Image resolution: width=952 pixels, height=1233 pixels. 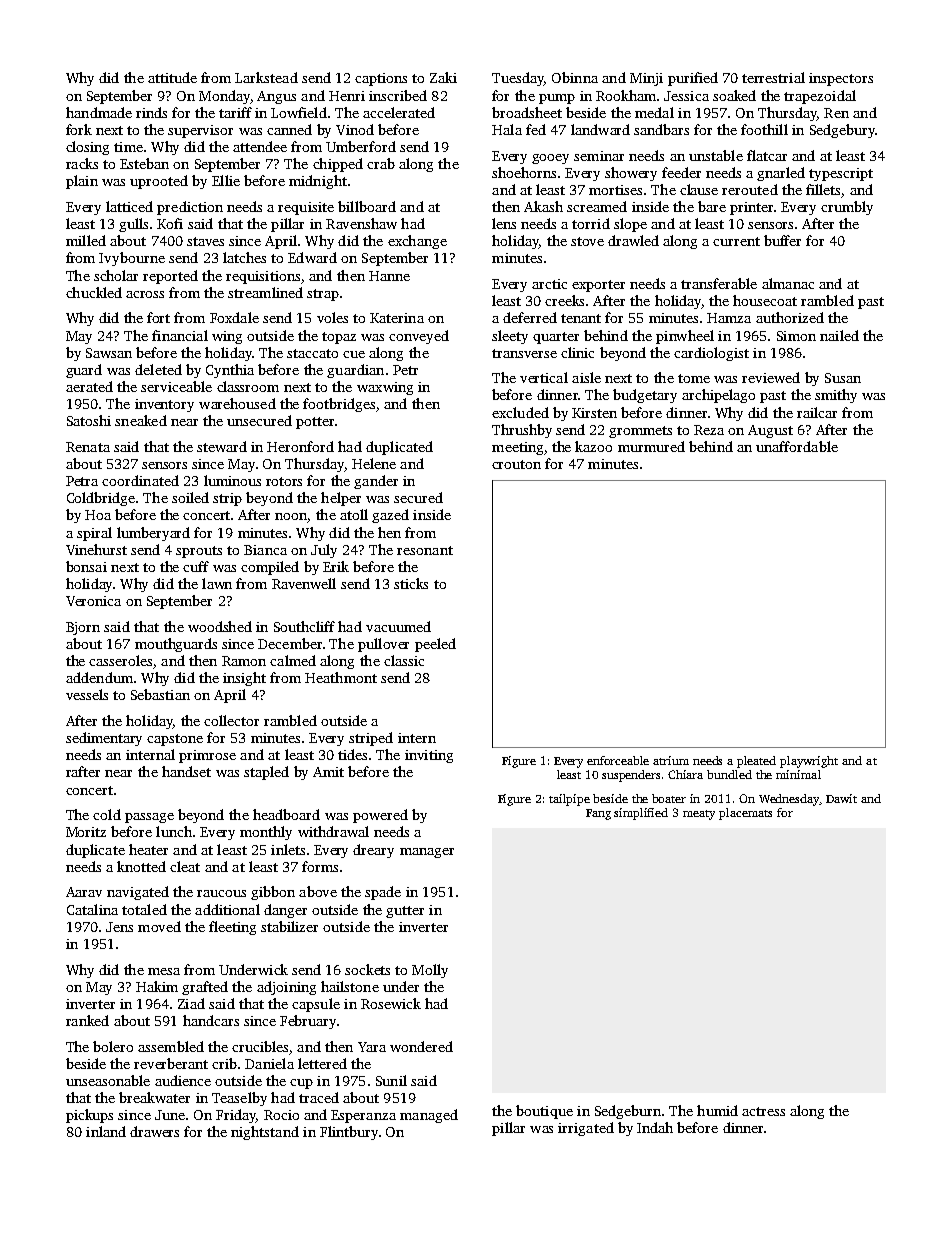 I want to click on requisitions, so click(x=263, y=277).
